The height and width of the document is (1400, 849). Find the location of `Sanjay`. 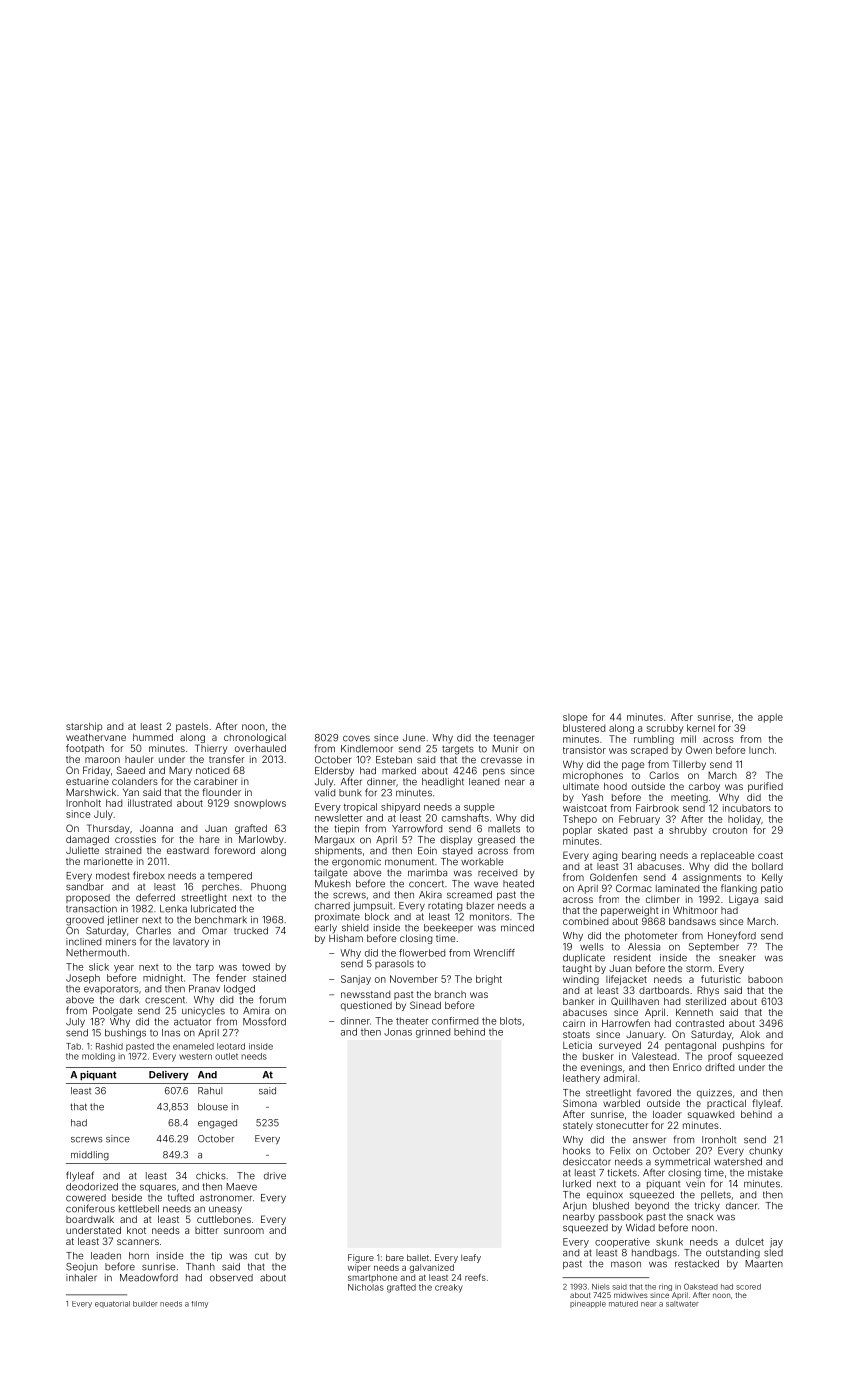

Sanjay is located at coordinates (356, 980).
